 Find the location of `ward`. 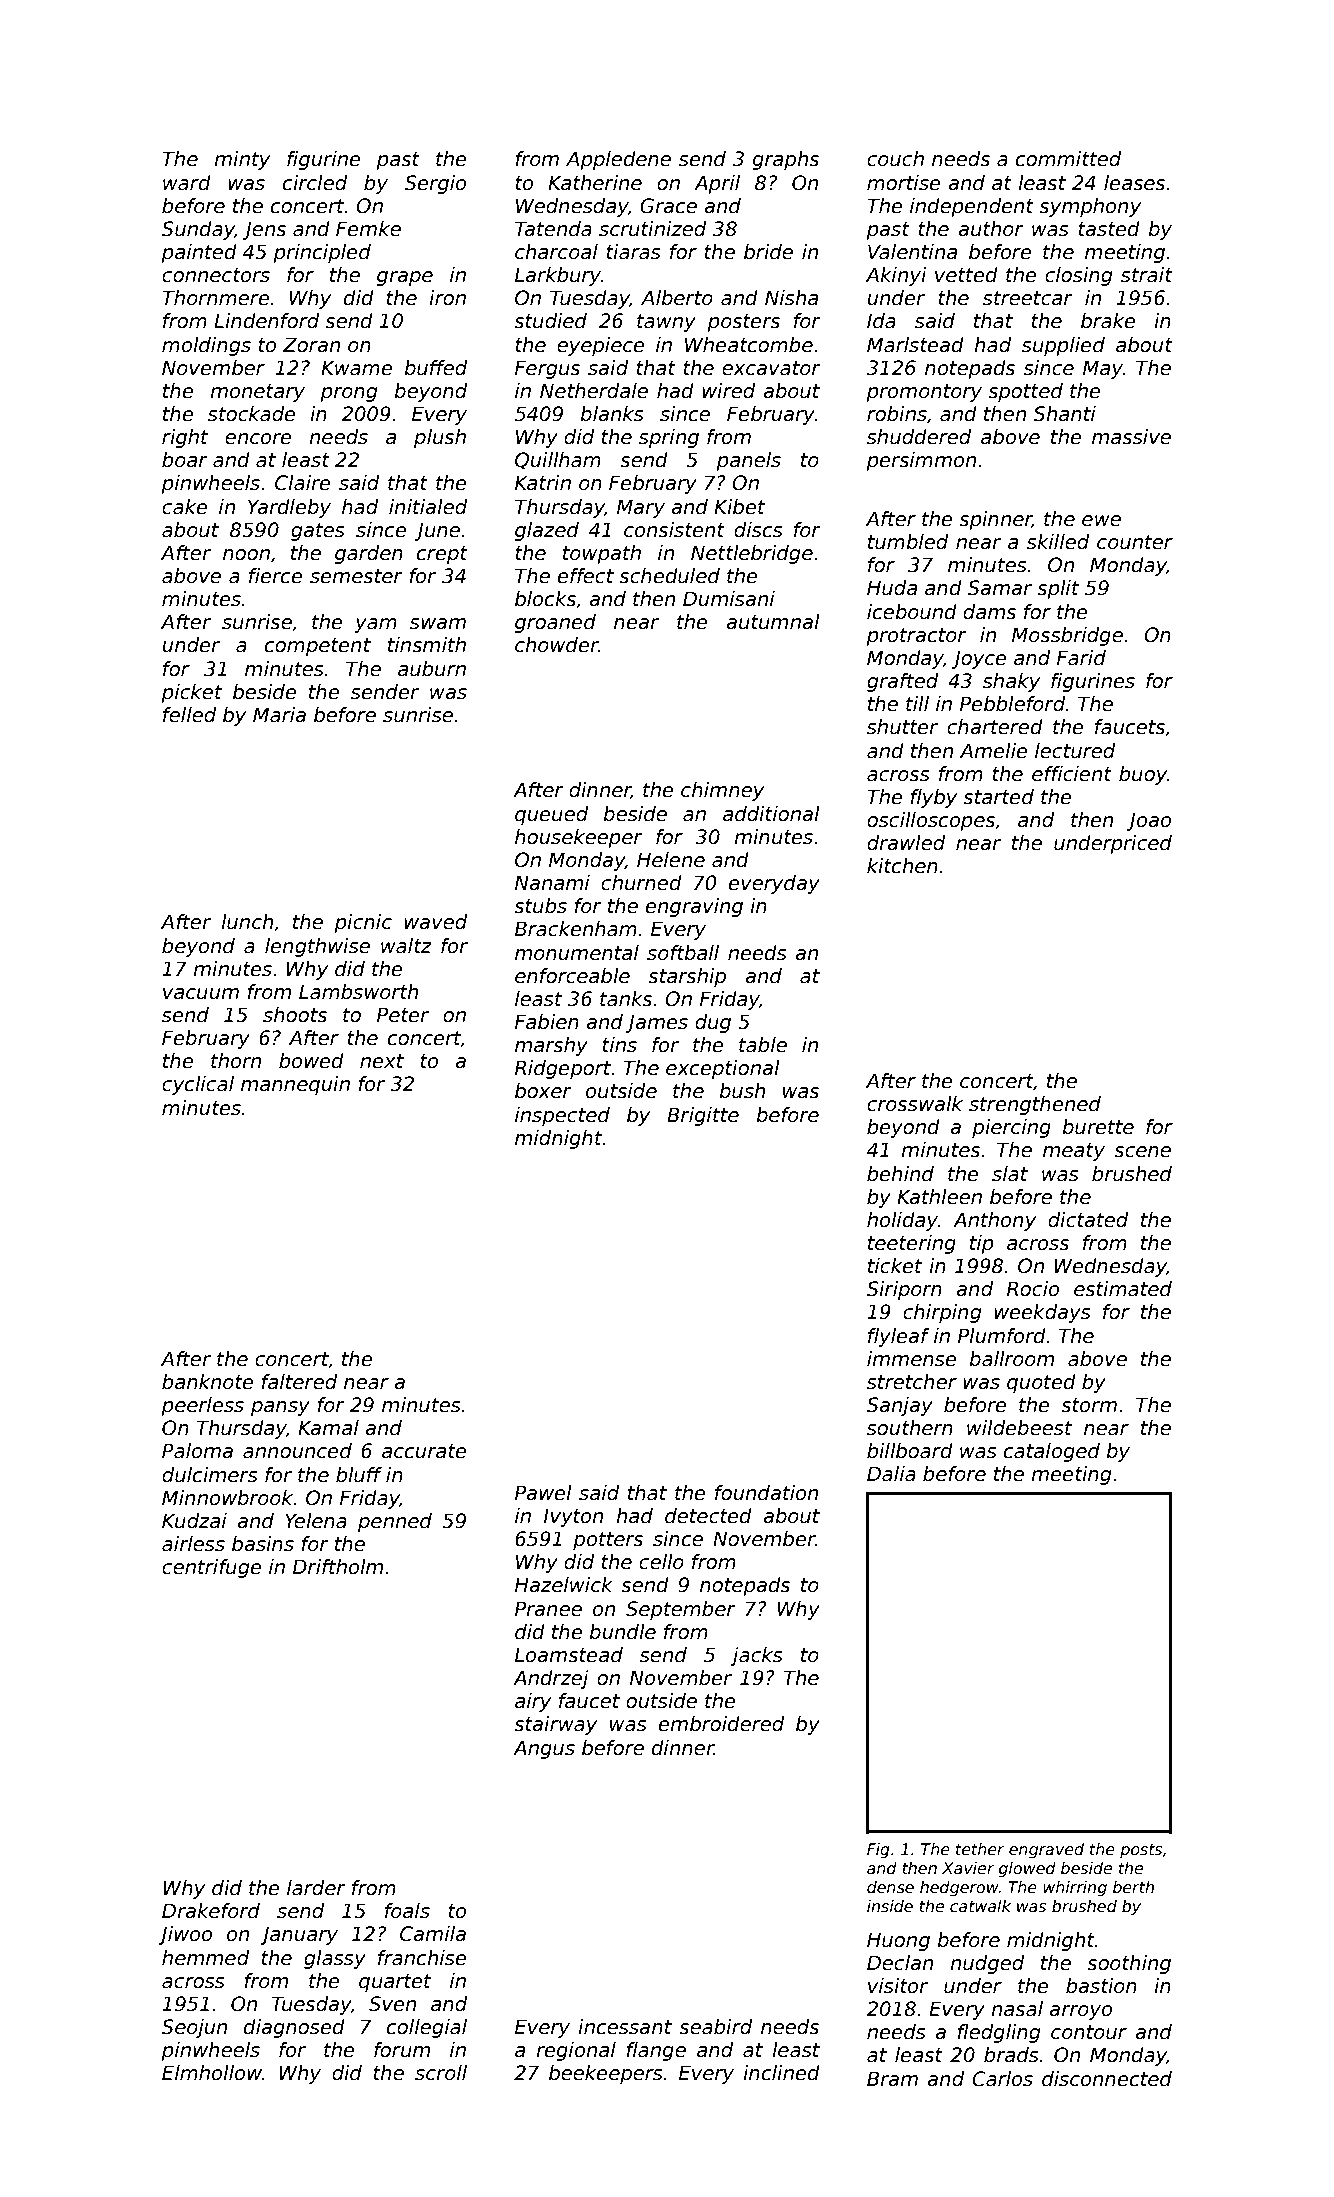

ward is located at coordinates (187, 183).
